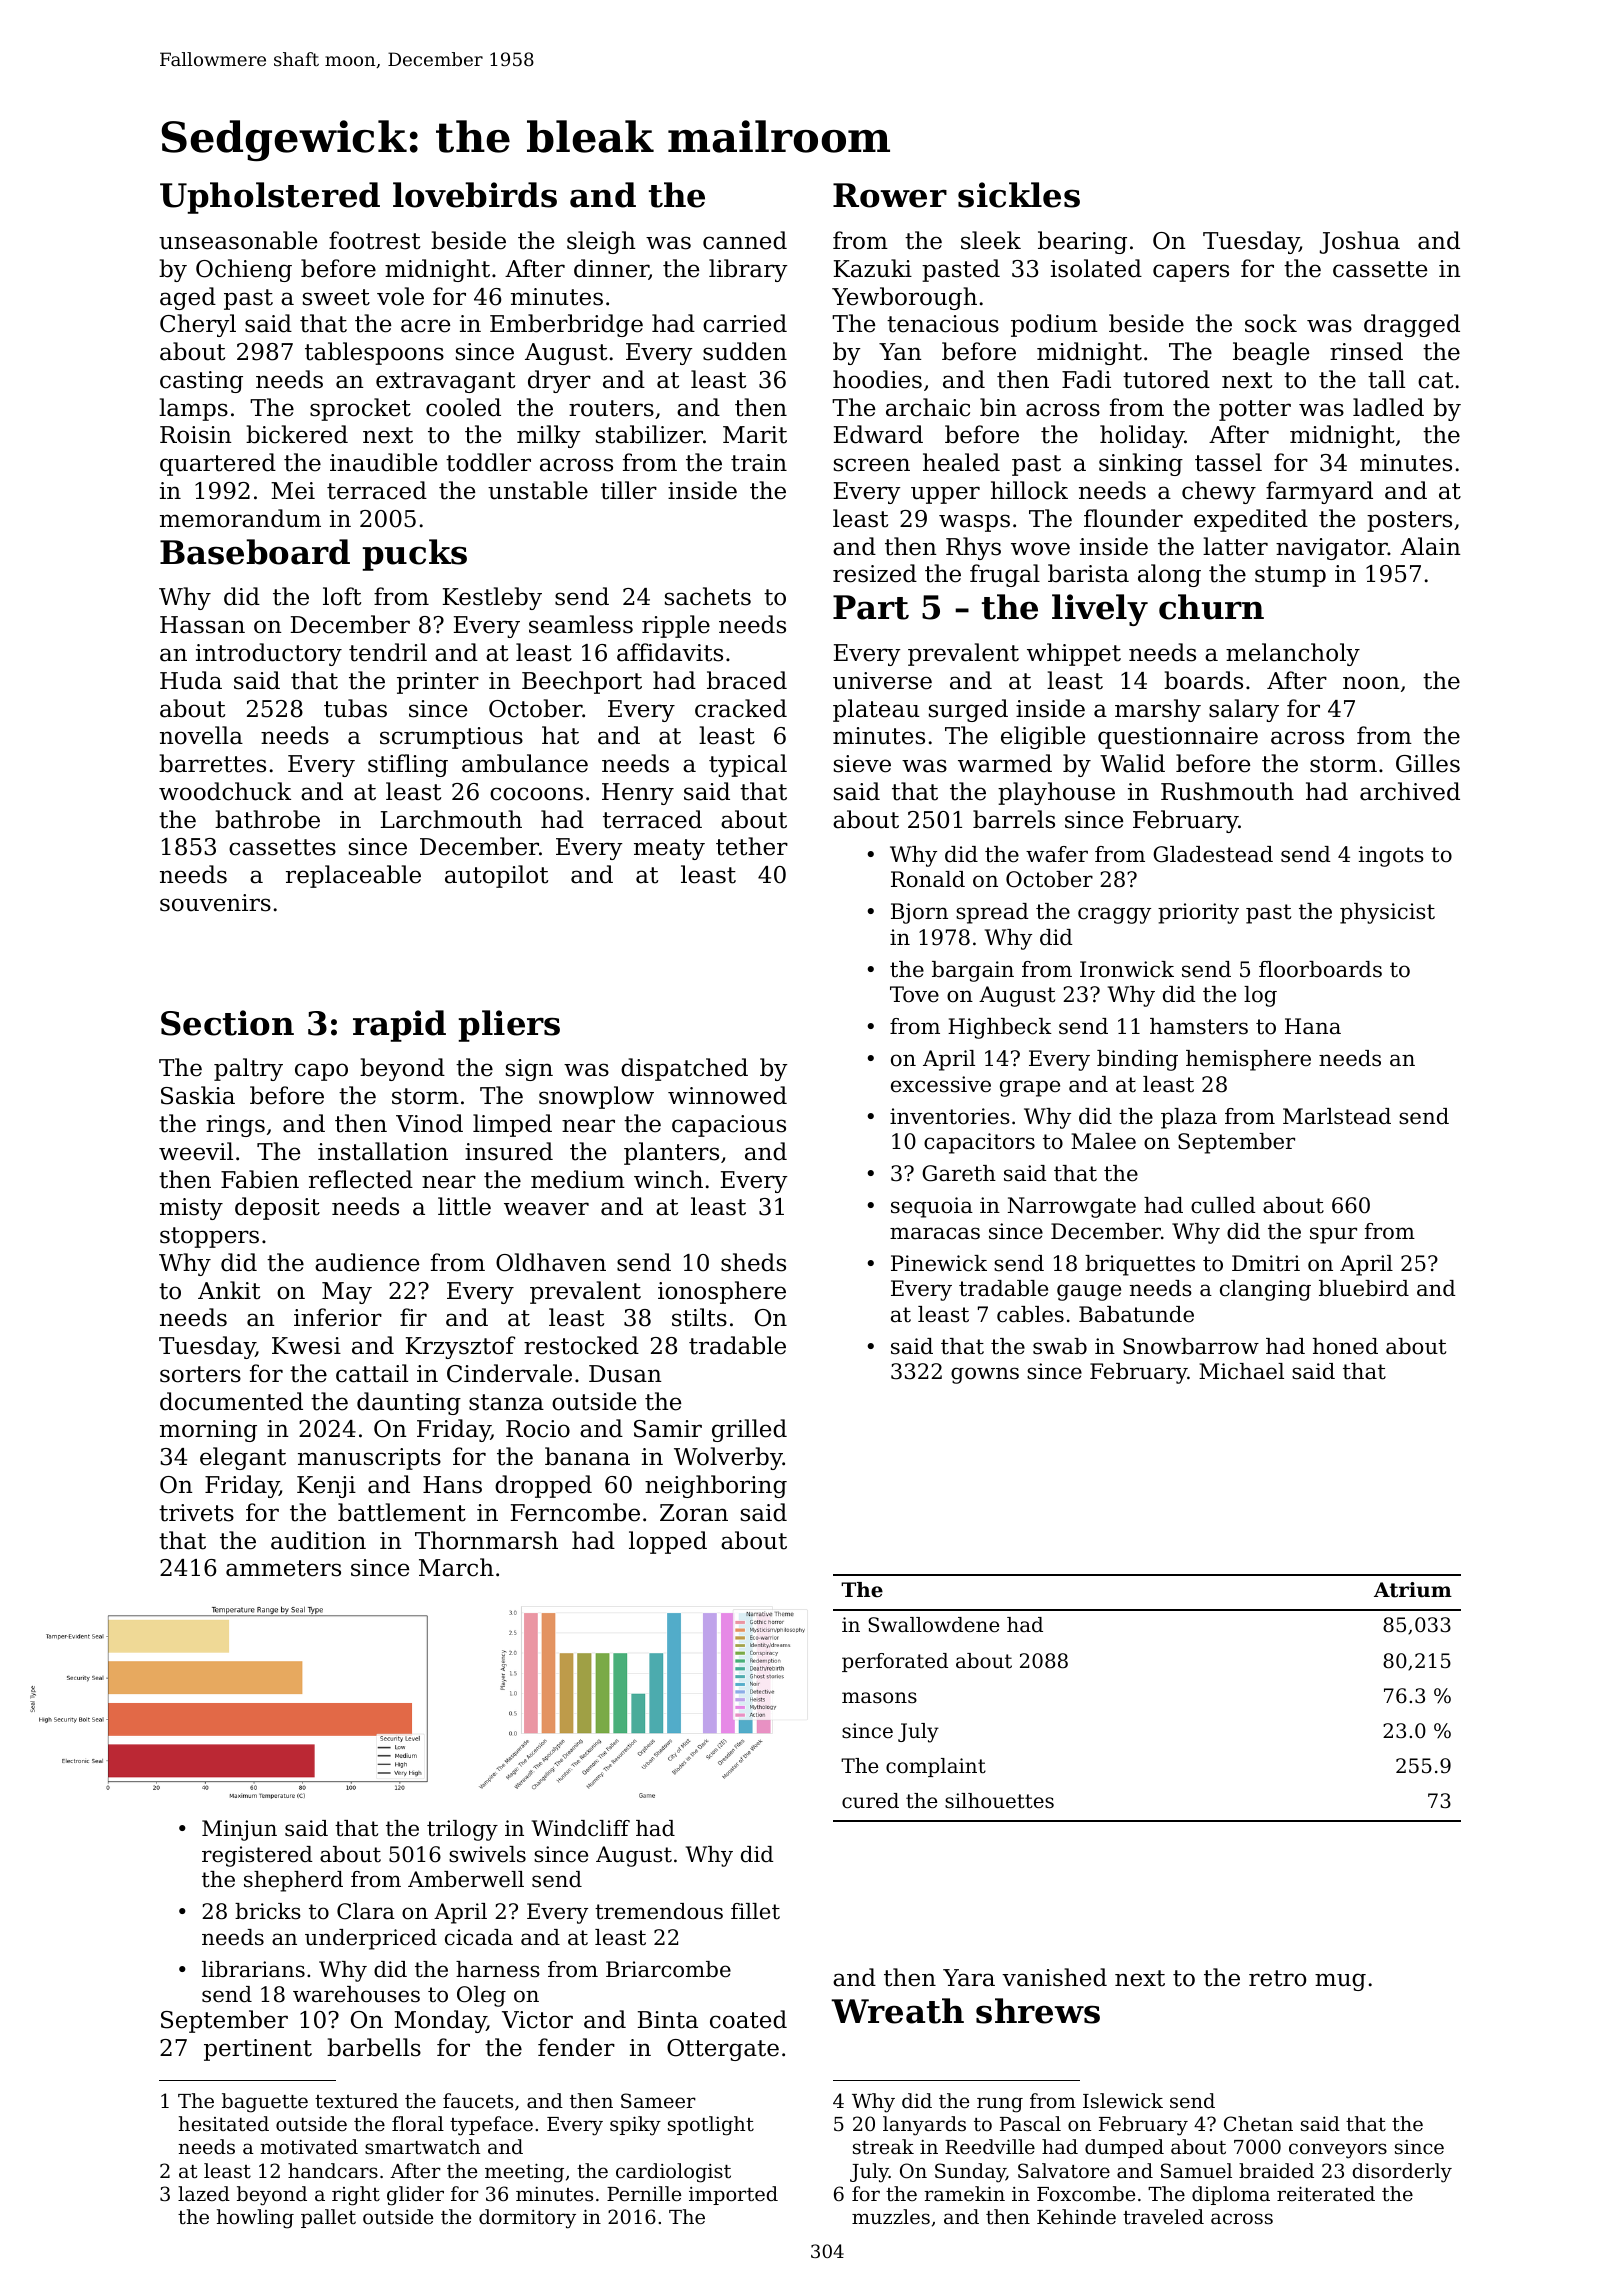  I want to click on pallet, so click(328, 2218).
